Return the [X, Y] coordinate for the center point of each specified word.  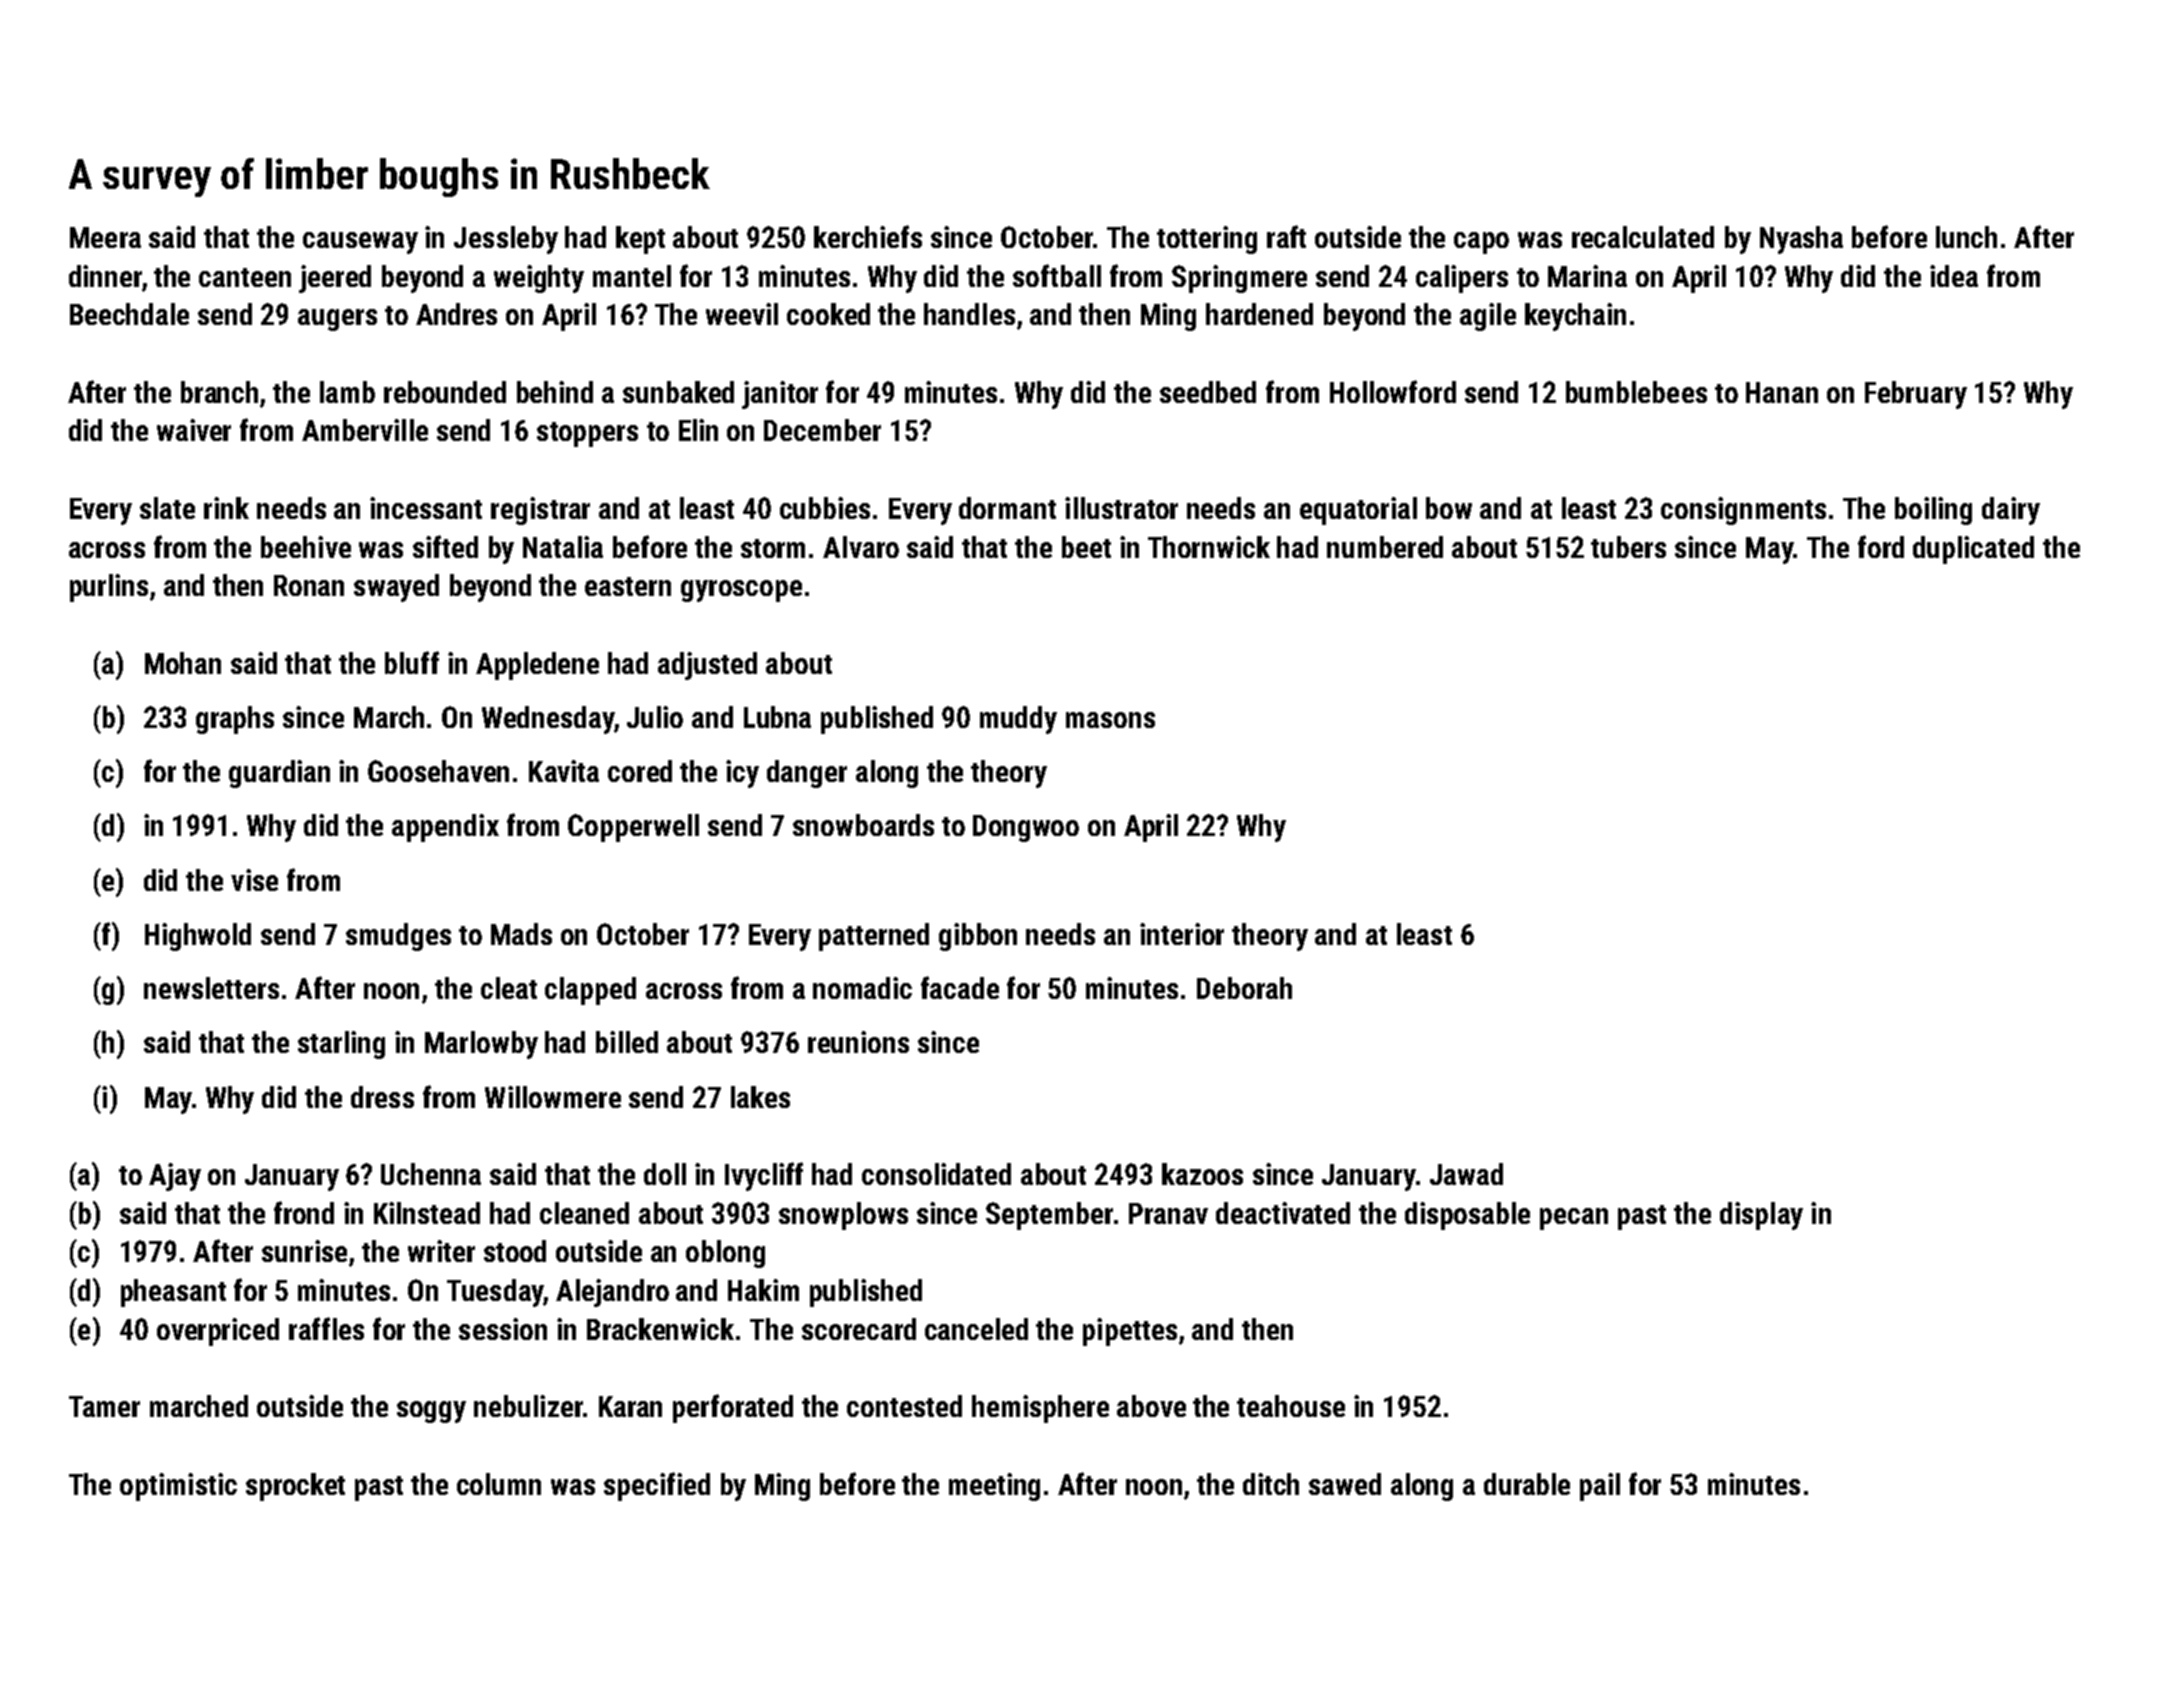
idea [1954, 276]
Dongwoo [1026, 828]
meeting [994, 1487]
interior [1182, 934]
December [822, 430]
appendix [445, 828]
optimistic [178, 1487]
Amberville [365, 430]
